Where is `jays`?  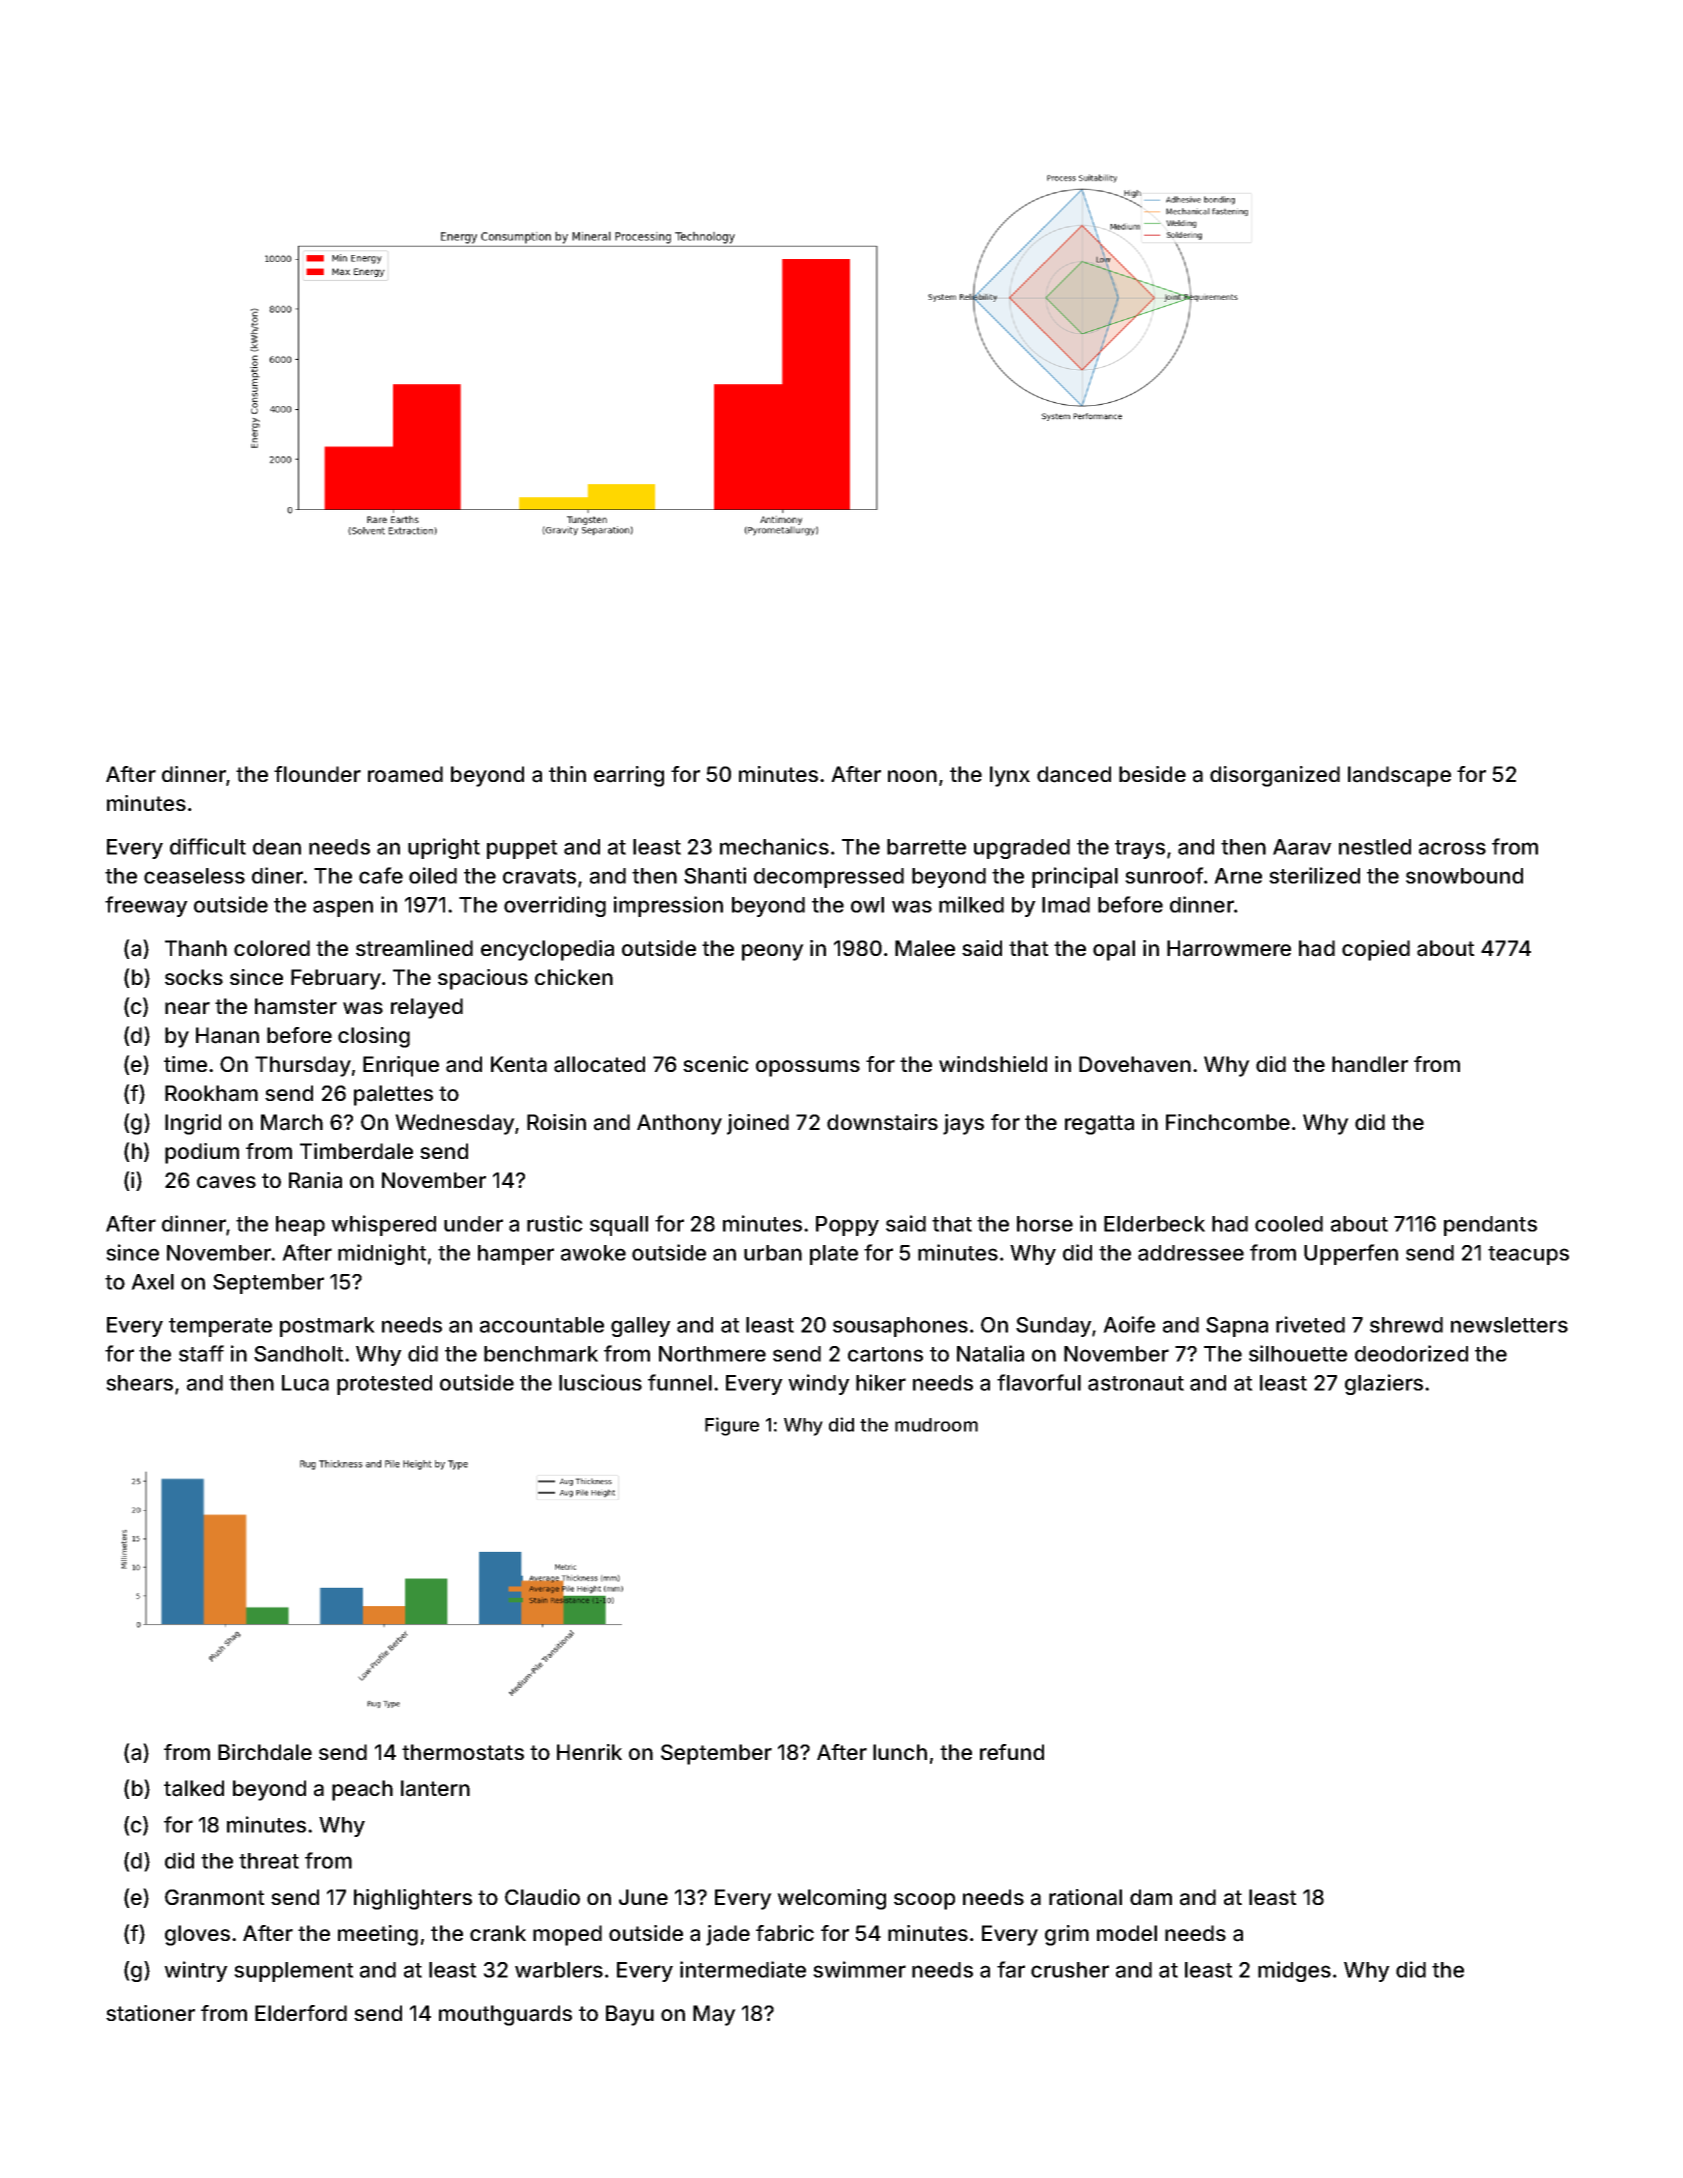 jays is located at coordinates (963, 1124).
